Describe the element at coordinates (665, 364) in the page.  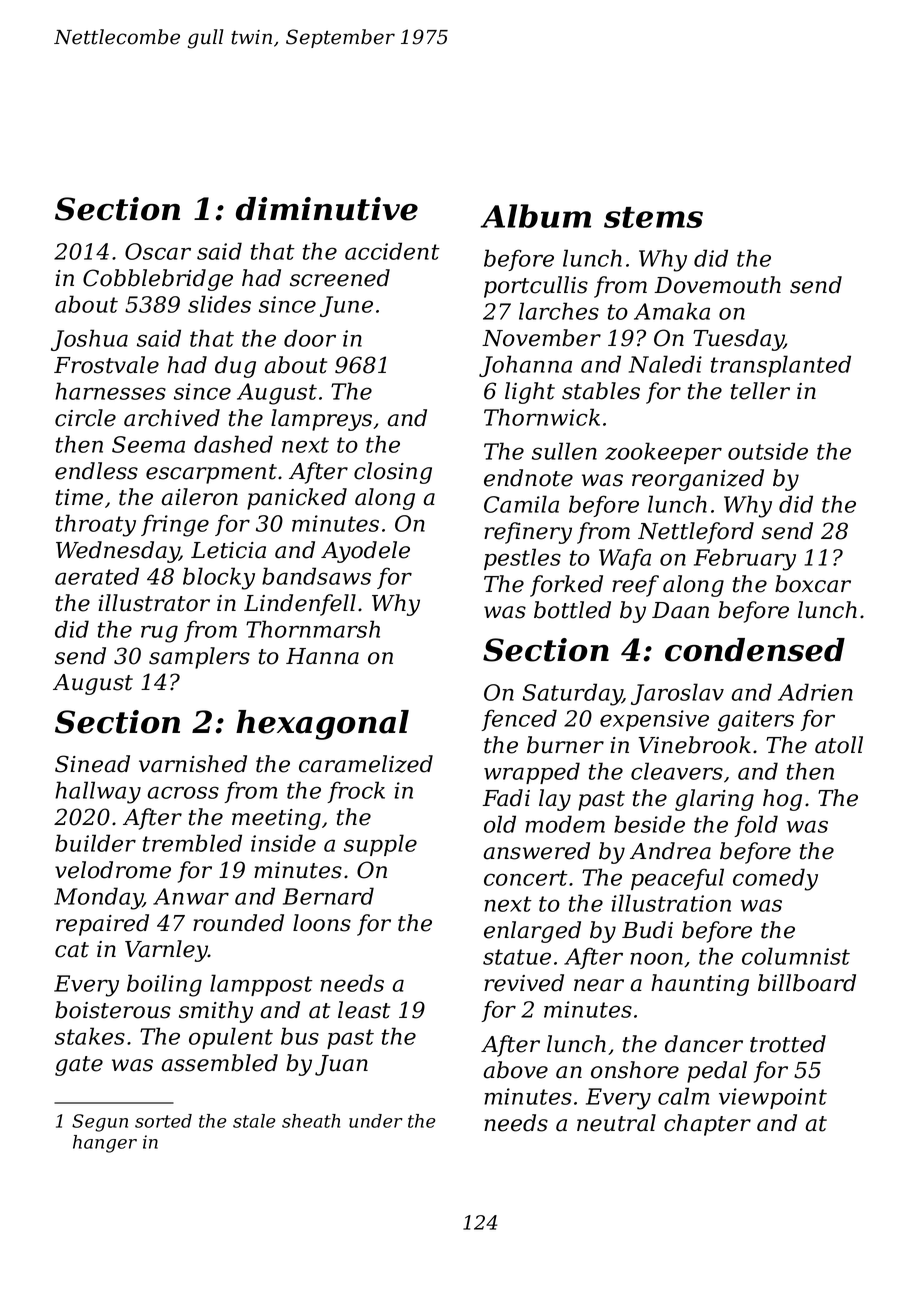
I see `Naledi` at that location.
